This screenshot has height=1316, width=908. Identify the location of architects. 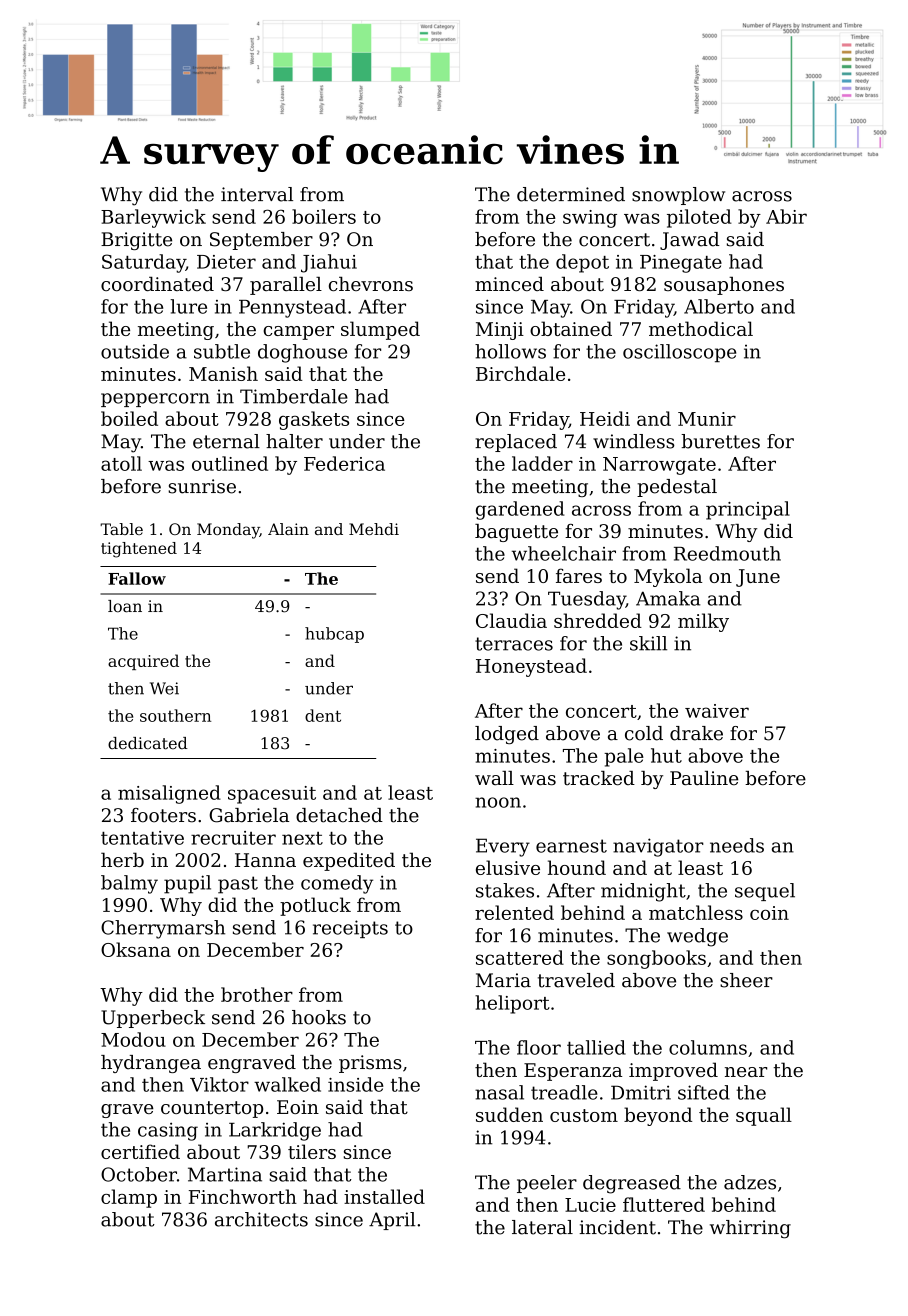
(261, 1219).
